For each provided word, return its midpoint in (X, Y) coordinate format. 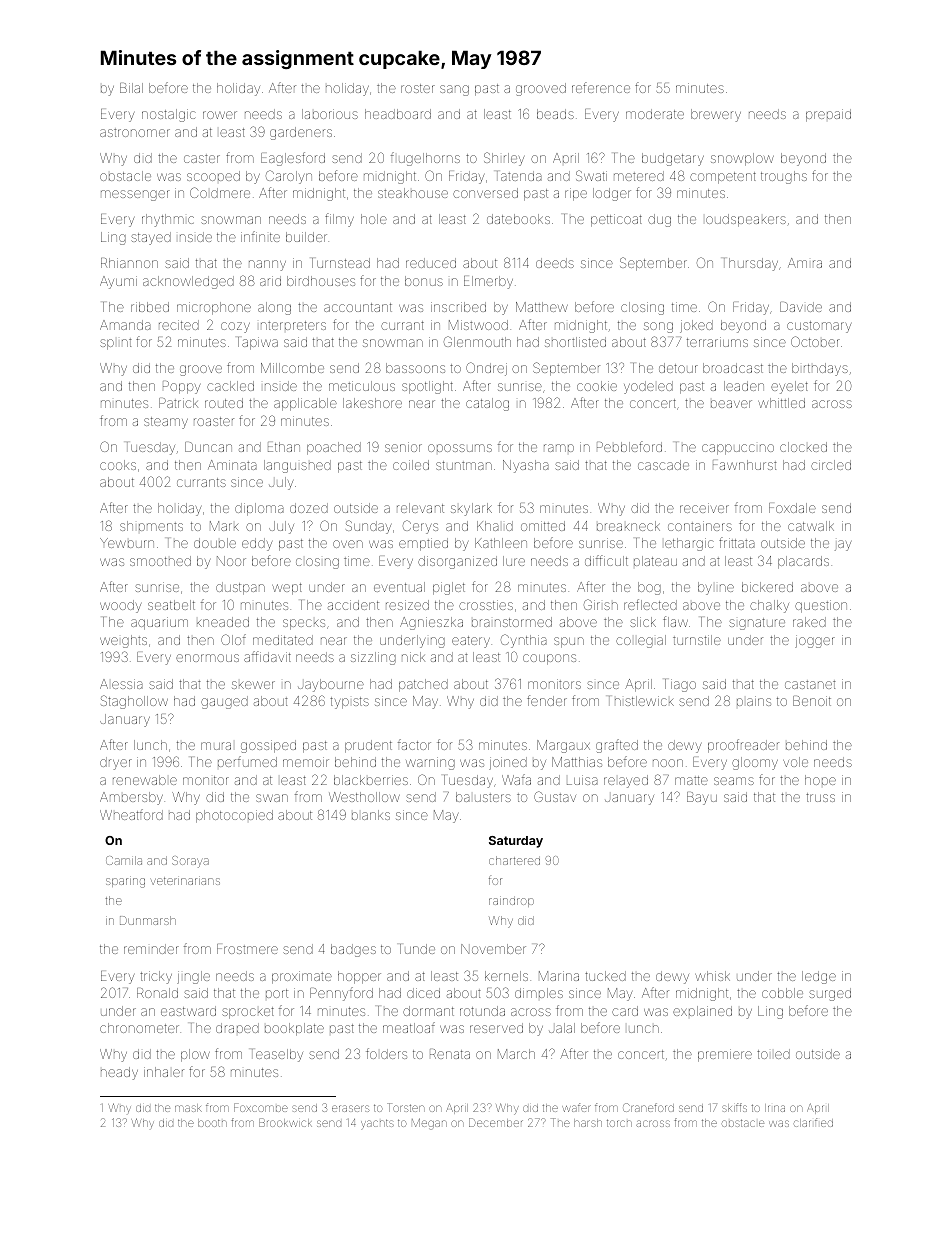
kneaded (223, 622)
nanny (267, 265)
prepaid (828, 115)
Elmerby (488, 282)
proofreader (743, 746)
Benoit (812, 701)
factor (414, 744)
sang (454, 90)
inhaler (164, 1072)
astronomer (135, 132)
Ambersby (131, 798)
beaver (731, 404)
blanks (371, 815)
